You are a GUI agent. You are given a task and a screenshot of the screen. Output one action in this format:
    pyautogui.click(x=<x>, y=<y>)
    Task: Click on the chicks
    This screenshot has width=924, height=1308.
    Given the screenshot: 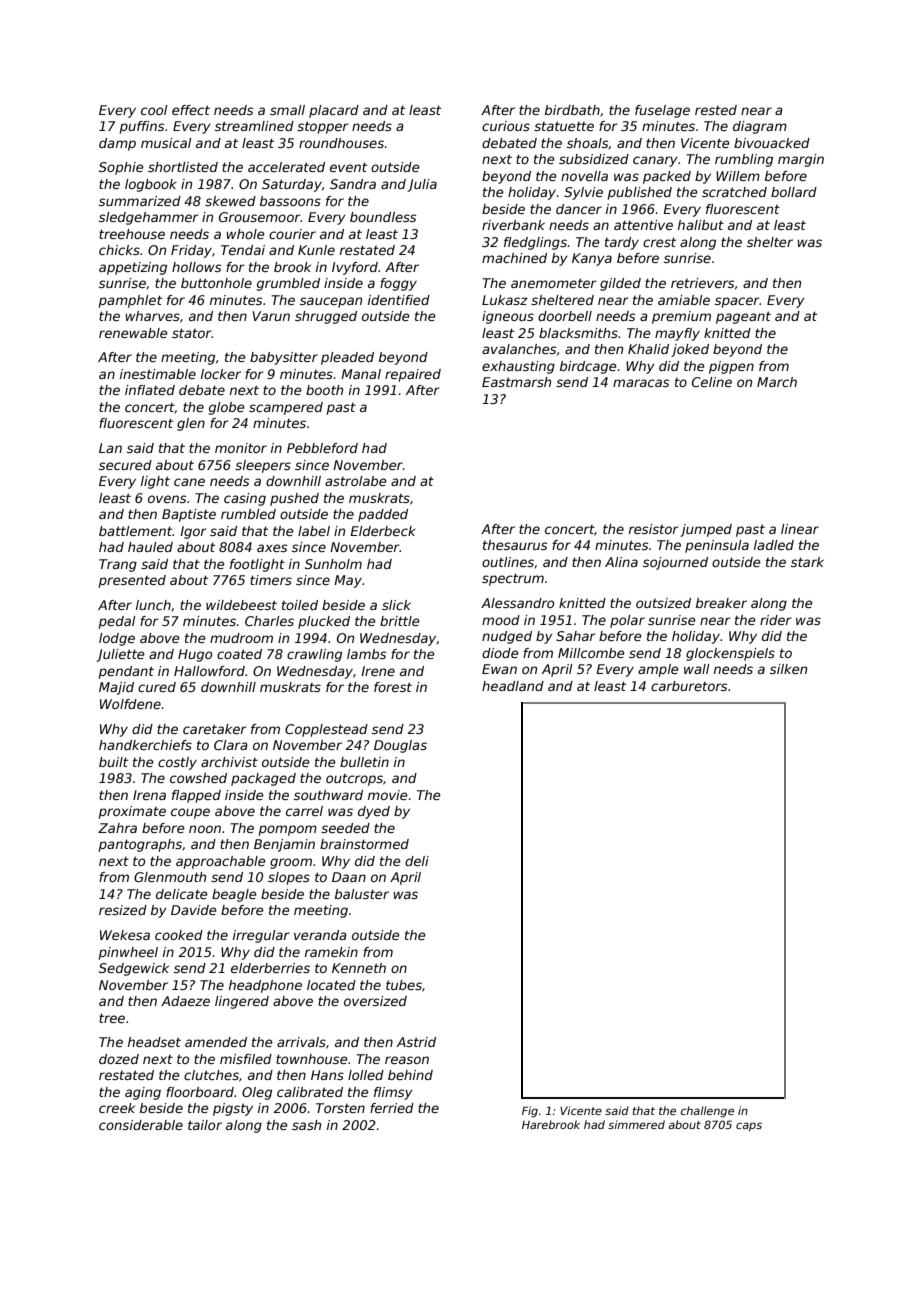 What is the action you would take?
    pyautogui.click(x=119, y=250)
